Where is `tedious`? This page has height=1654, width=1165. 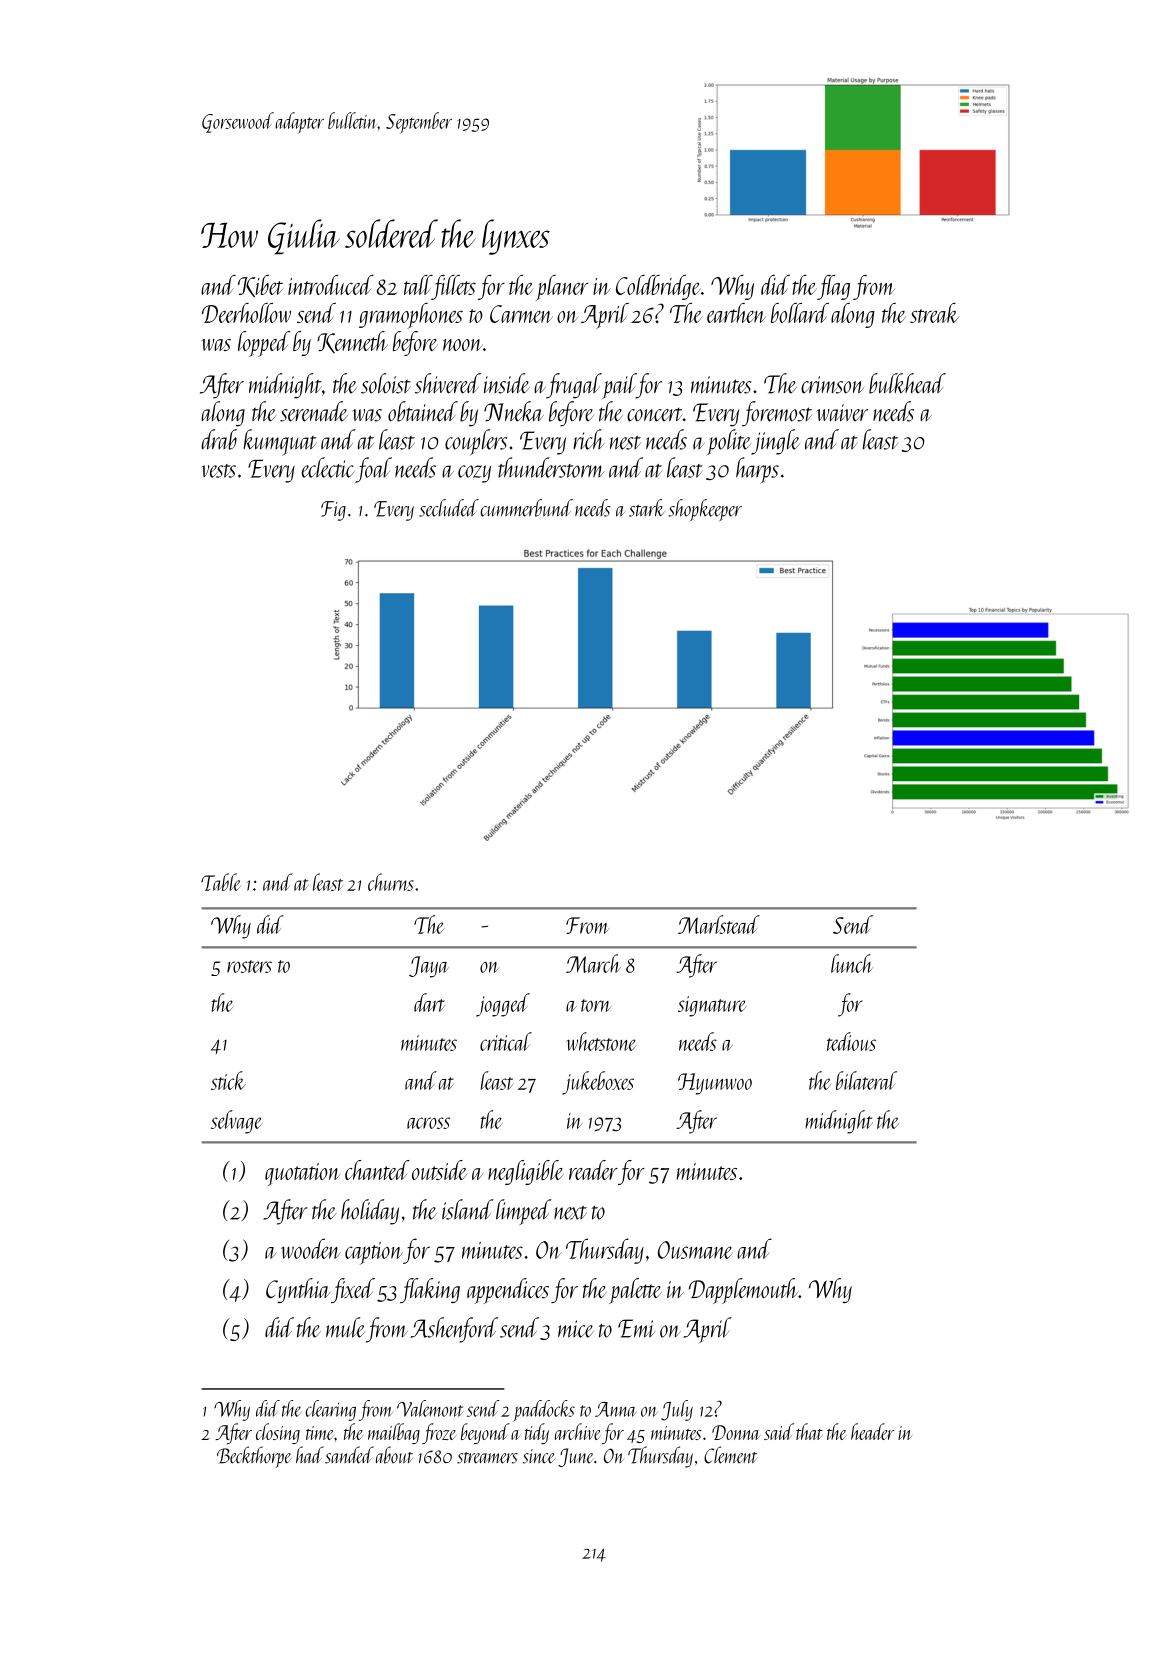
tedious is located at coordinates (851, 1041).
